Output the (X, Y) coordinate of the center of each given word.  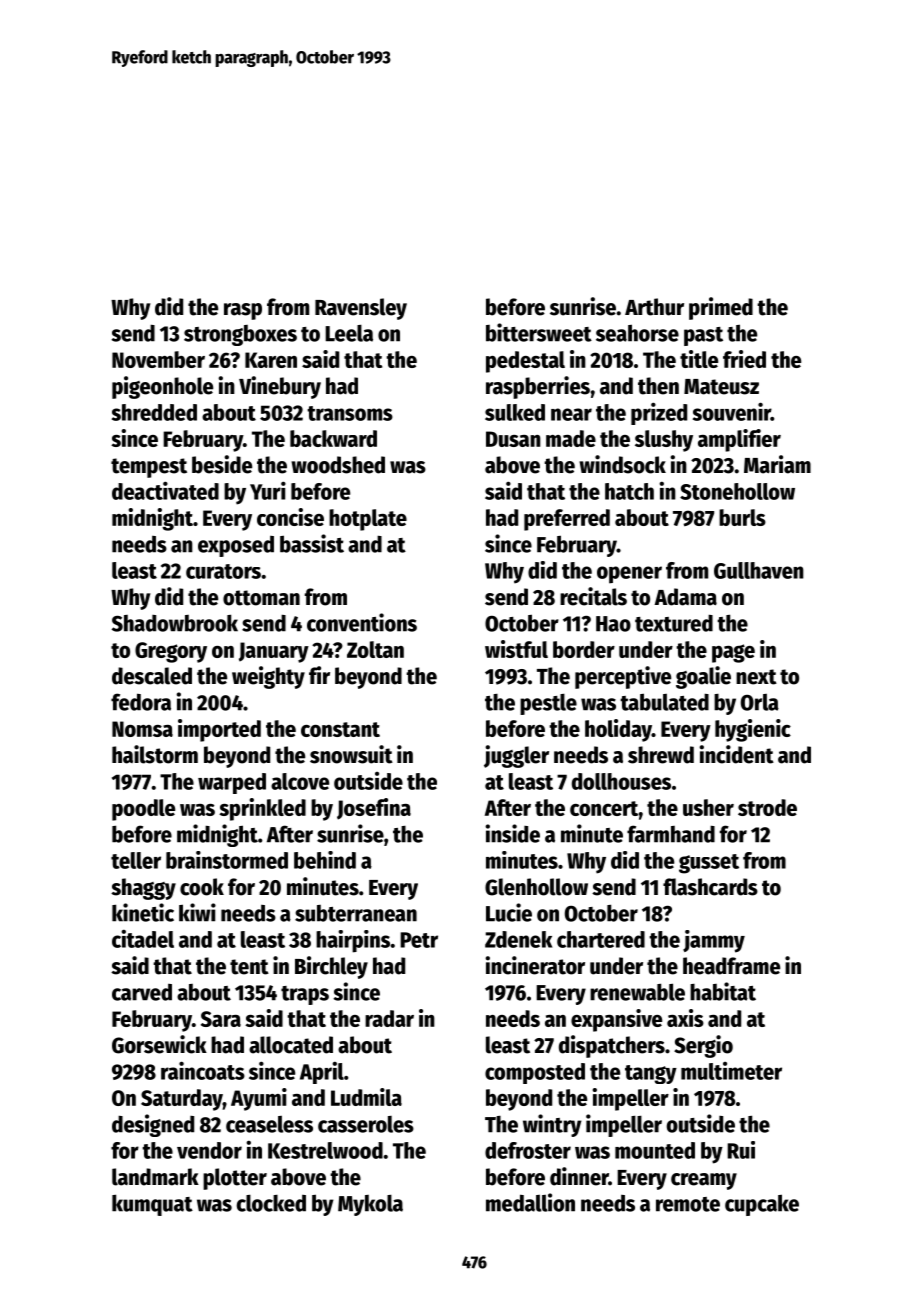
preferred (567, 520)
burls (742, 517)
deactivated (165, 490)
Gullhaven (759, 570)
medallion (530, 1202)
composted (535, 1073)
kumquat (152, 1205)
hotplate (368, 520)
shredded (154, 412)
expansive (616, 1020)
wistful (516, 649)
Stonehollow (737, 491)
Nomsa (142, 729)
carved (142, 992)
